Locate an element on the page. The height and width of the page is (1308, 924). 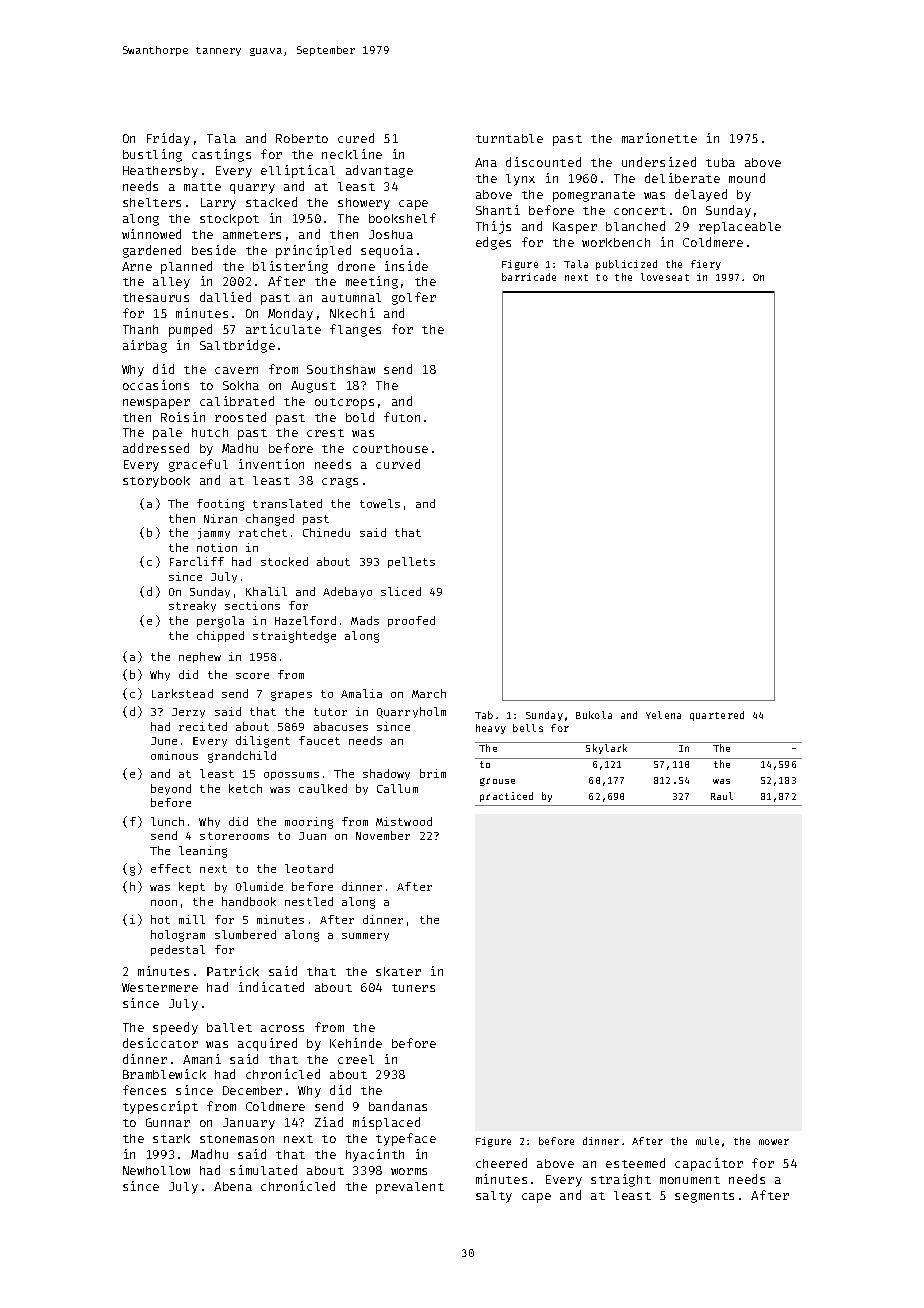
futon is located at coordinates (402, 417).
